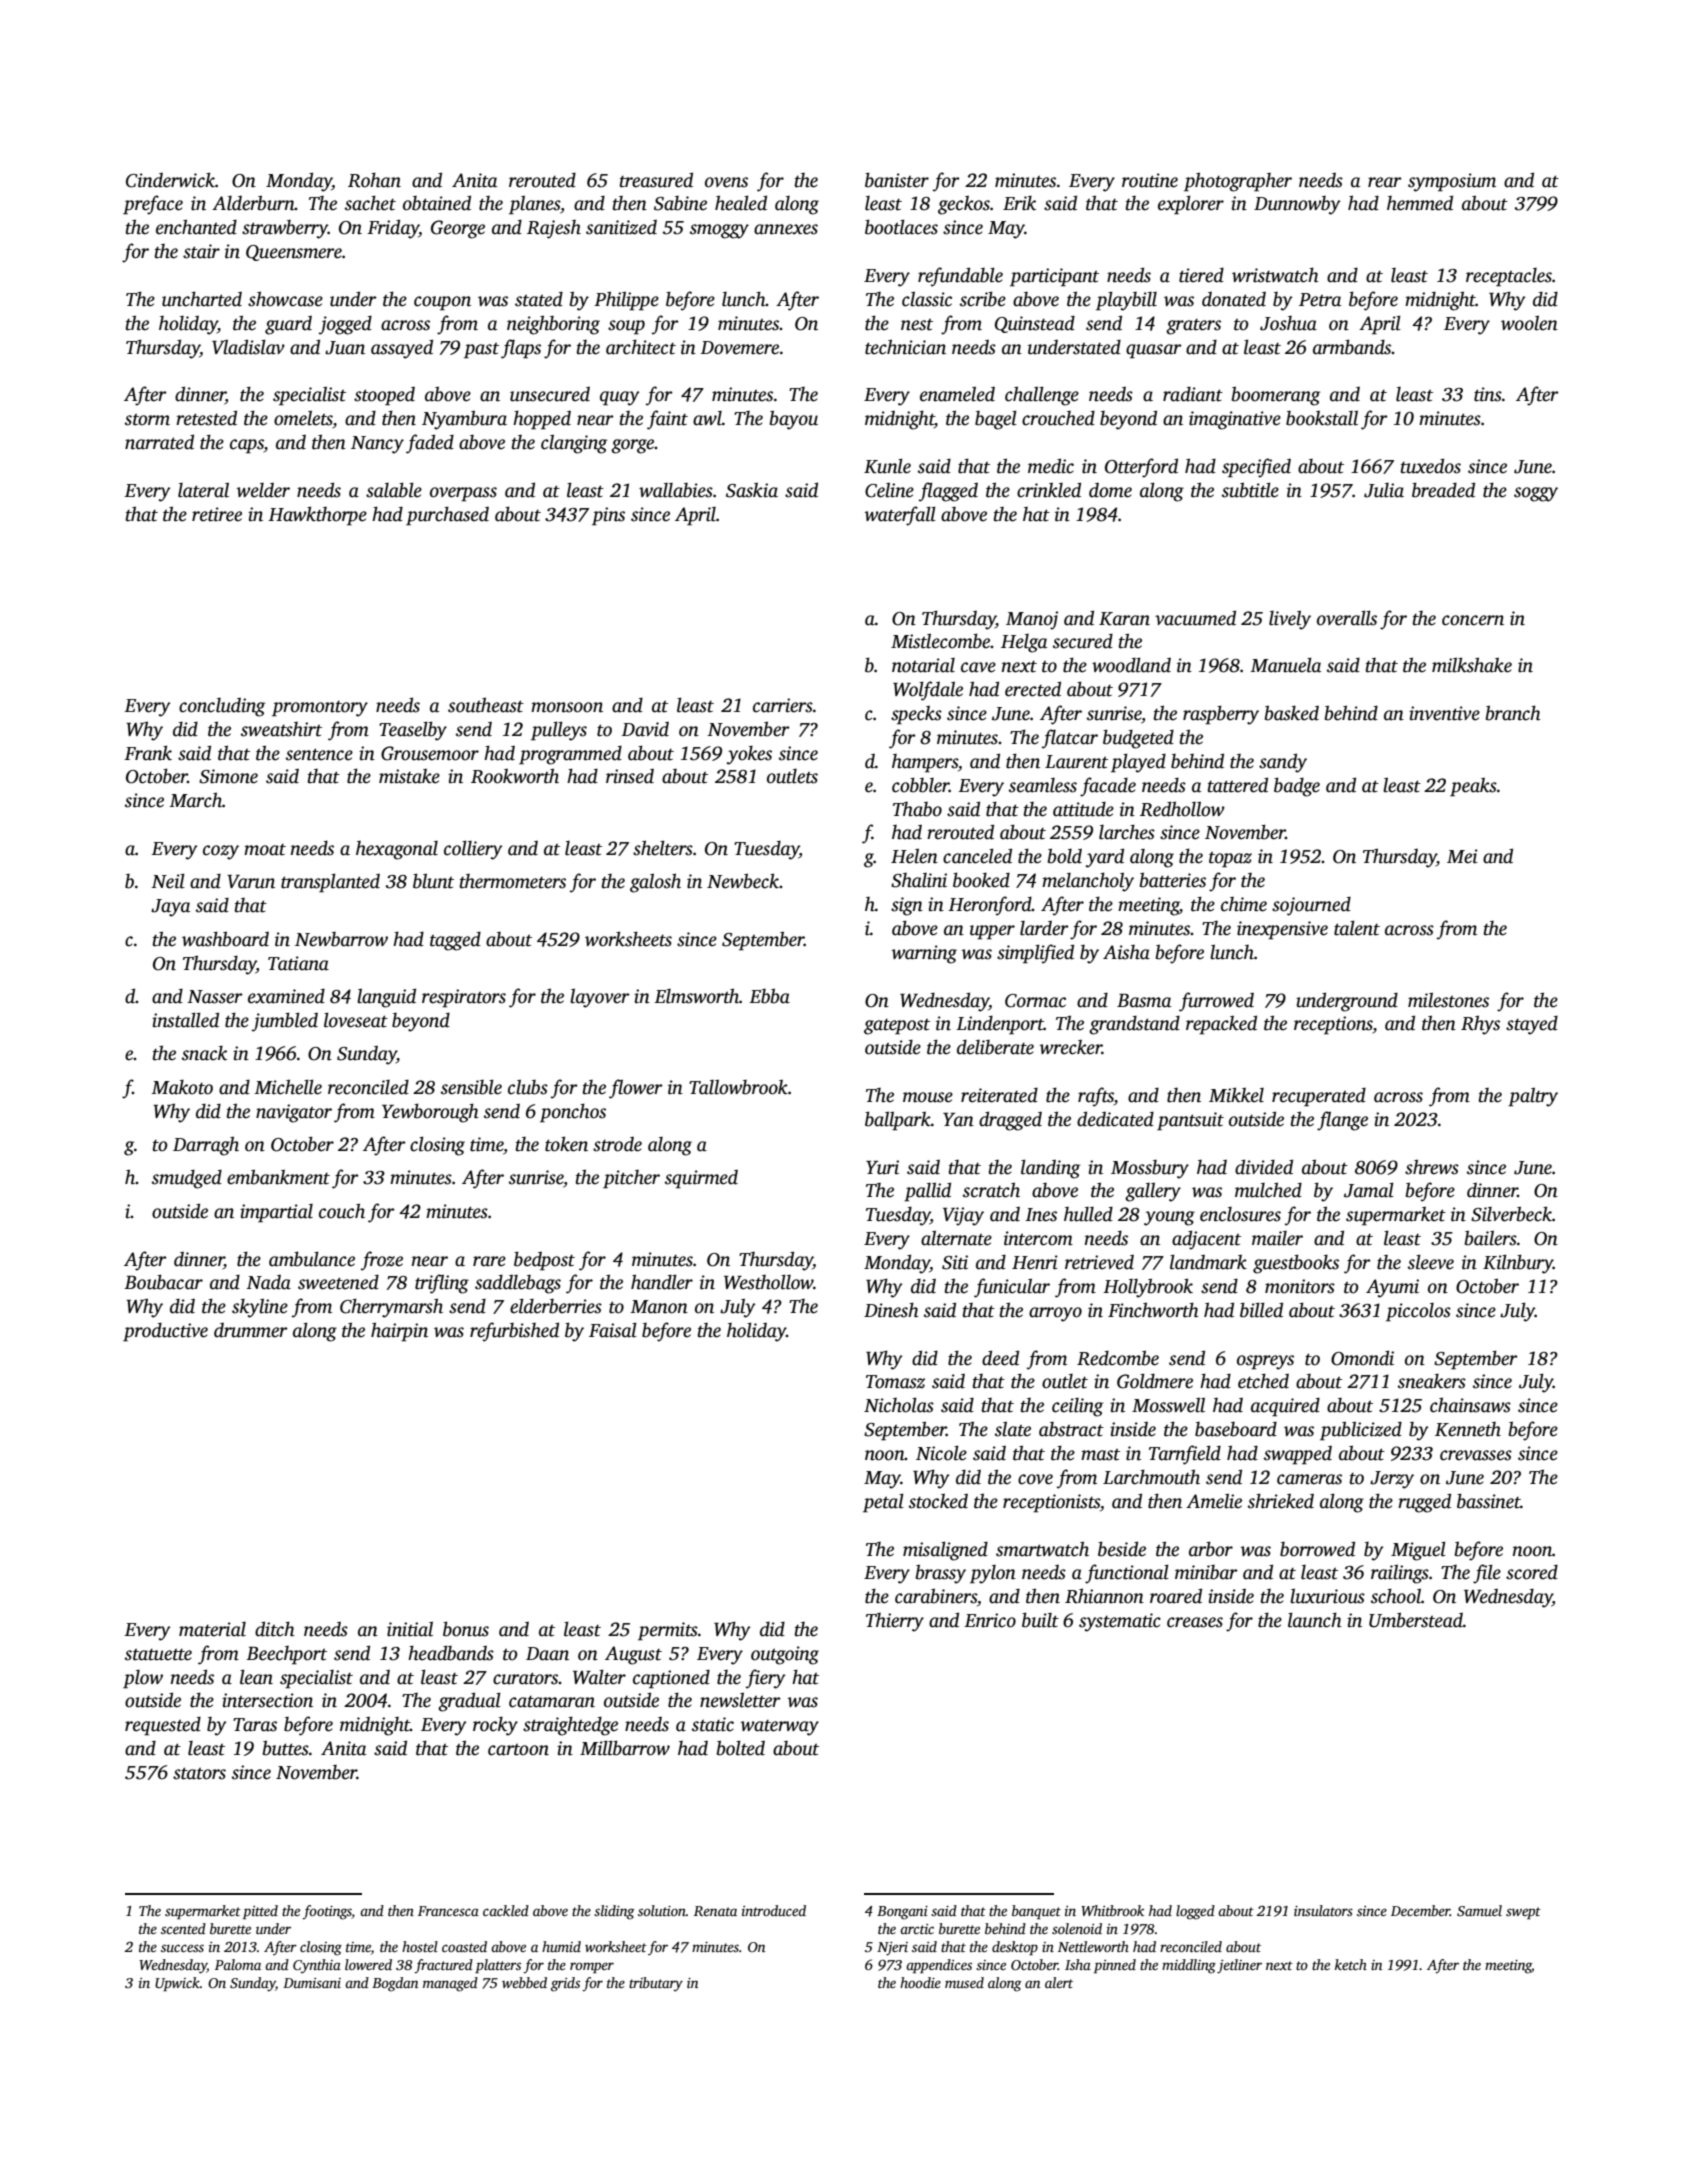 This screenshot has width=1683, height=2178. I want to click on seamless, so click(1043, 785).
